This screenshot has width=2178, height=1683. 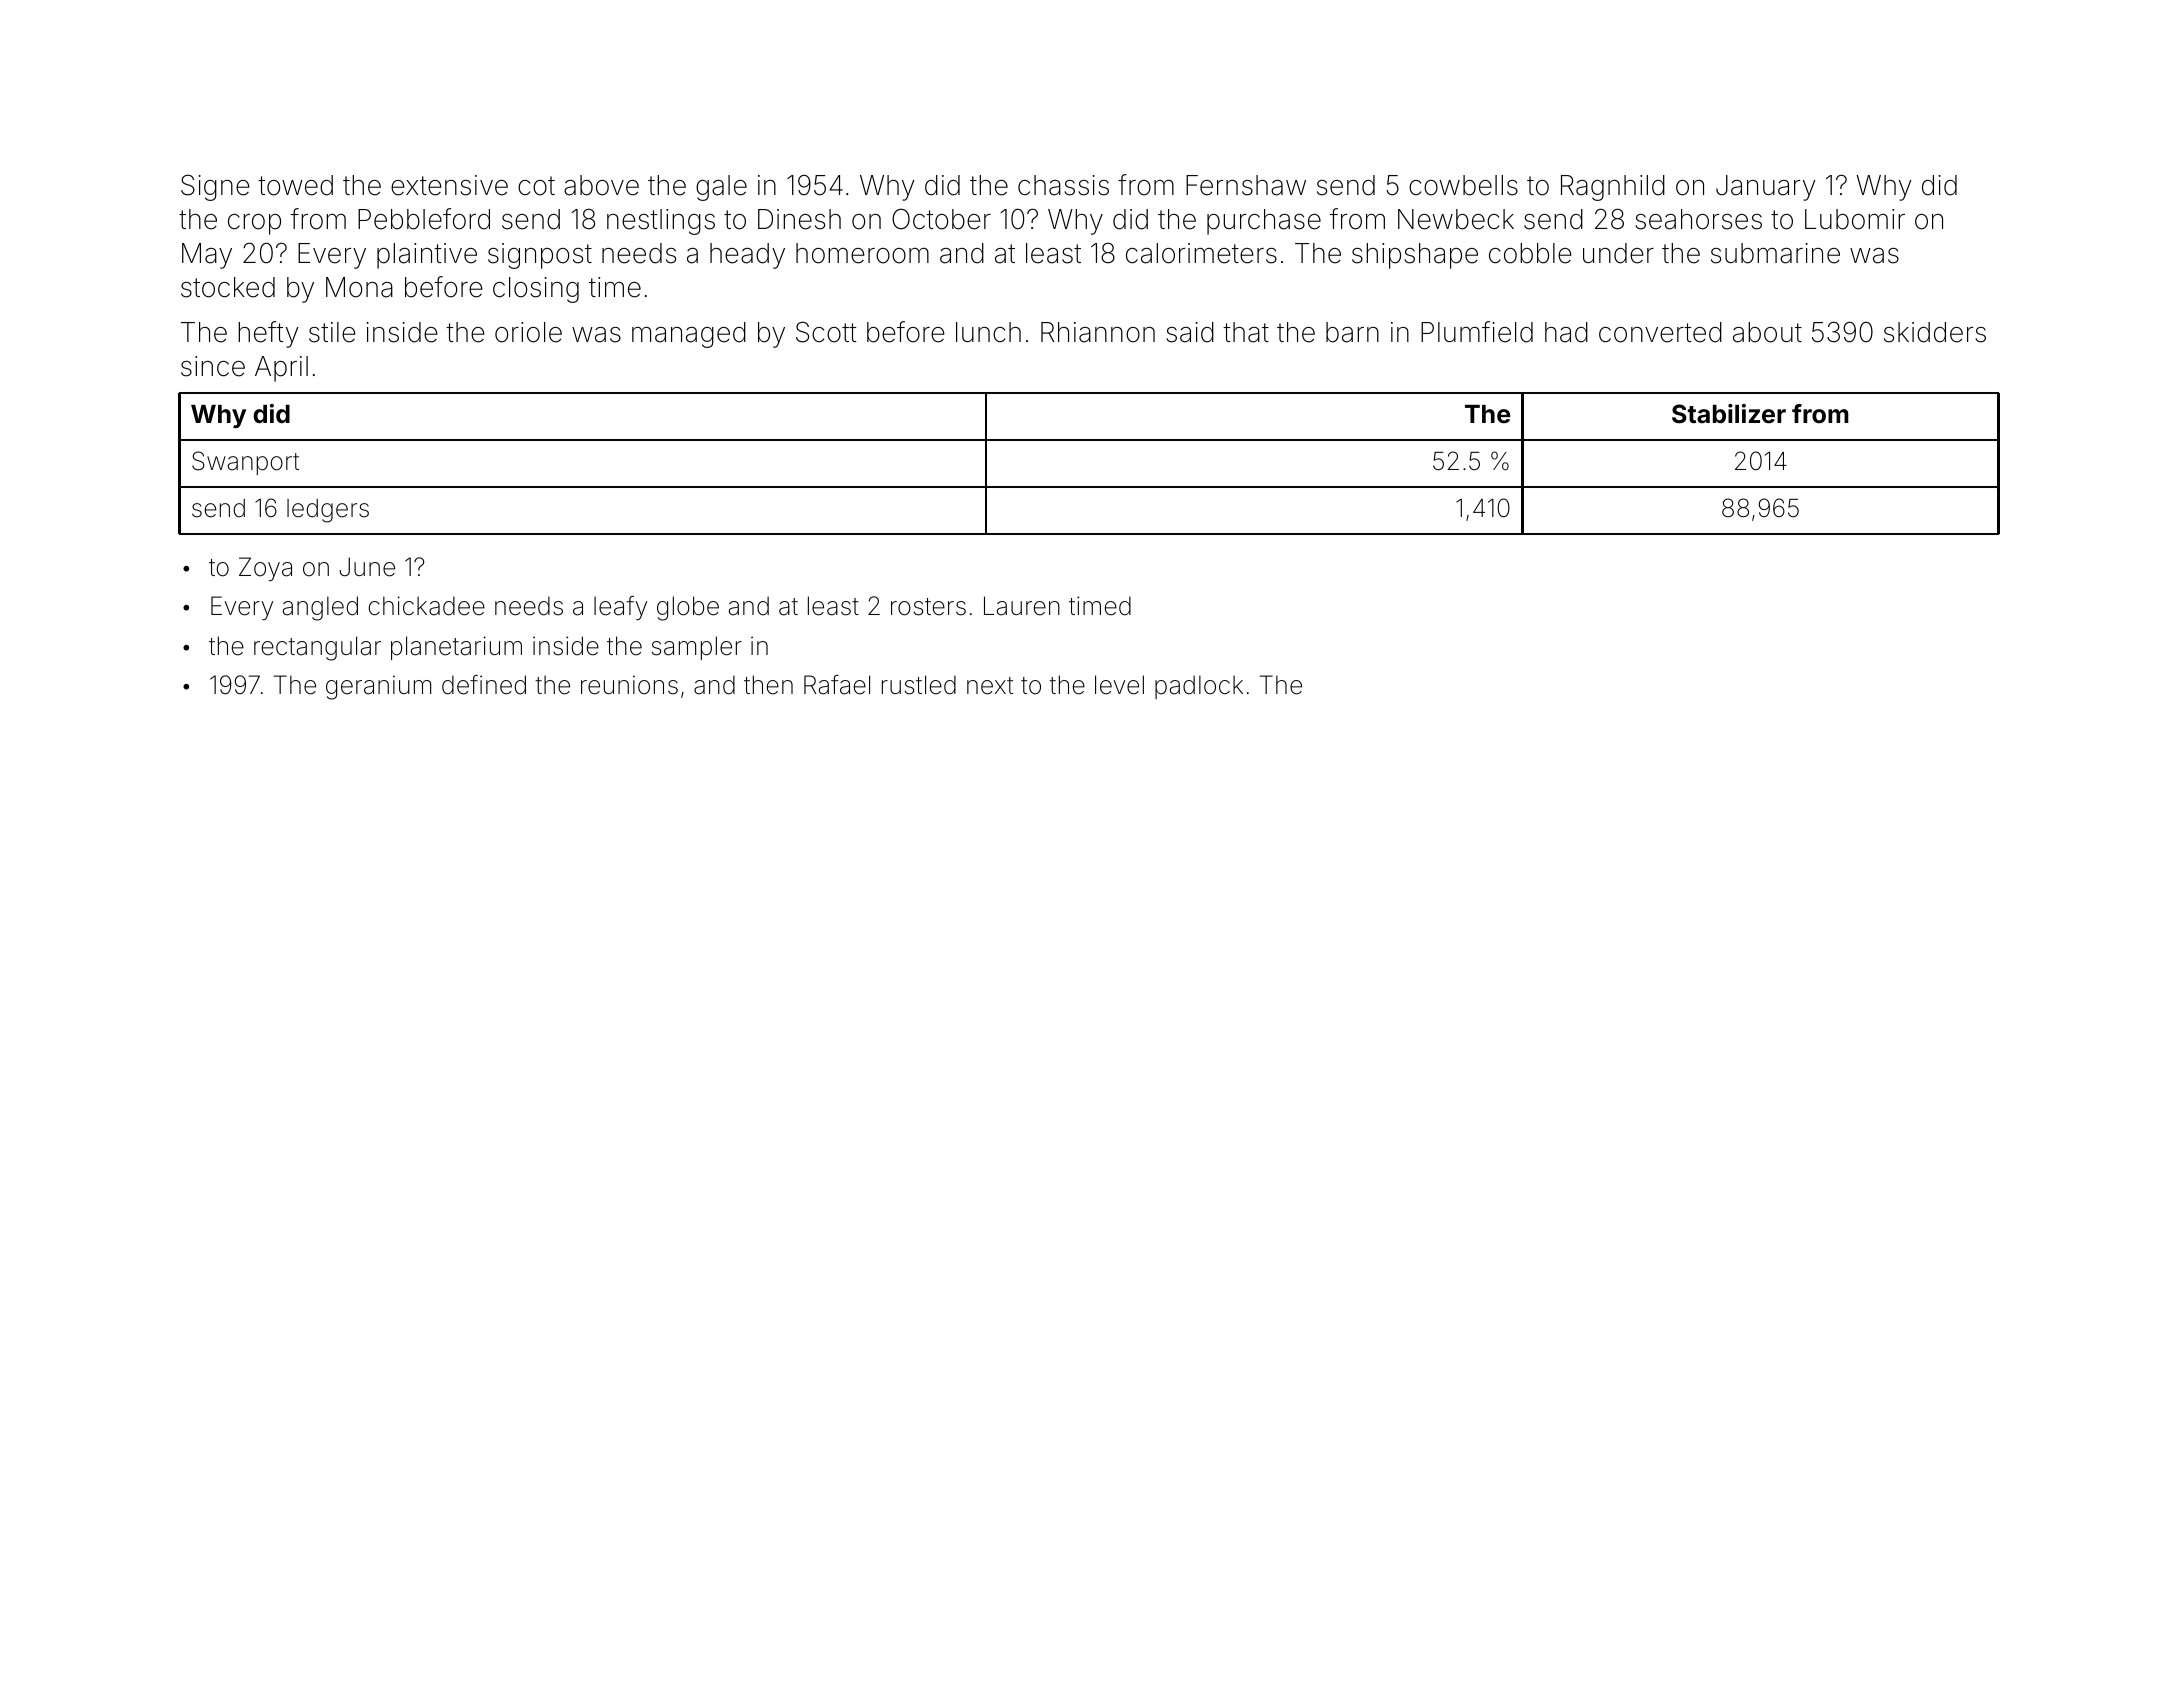 I want to click on had, so click(x=1566, y=332).
